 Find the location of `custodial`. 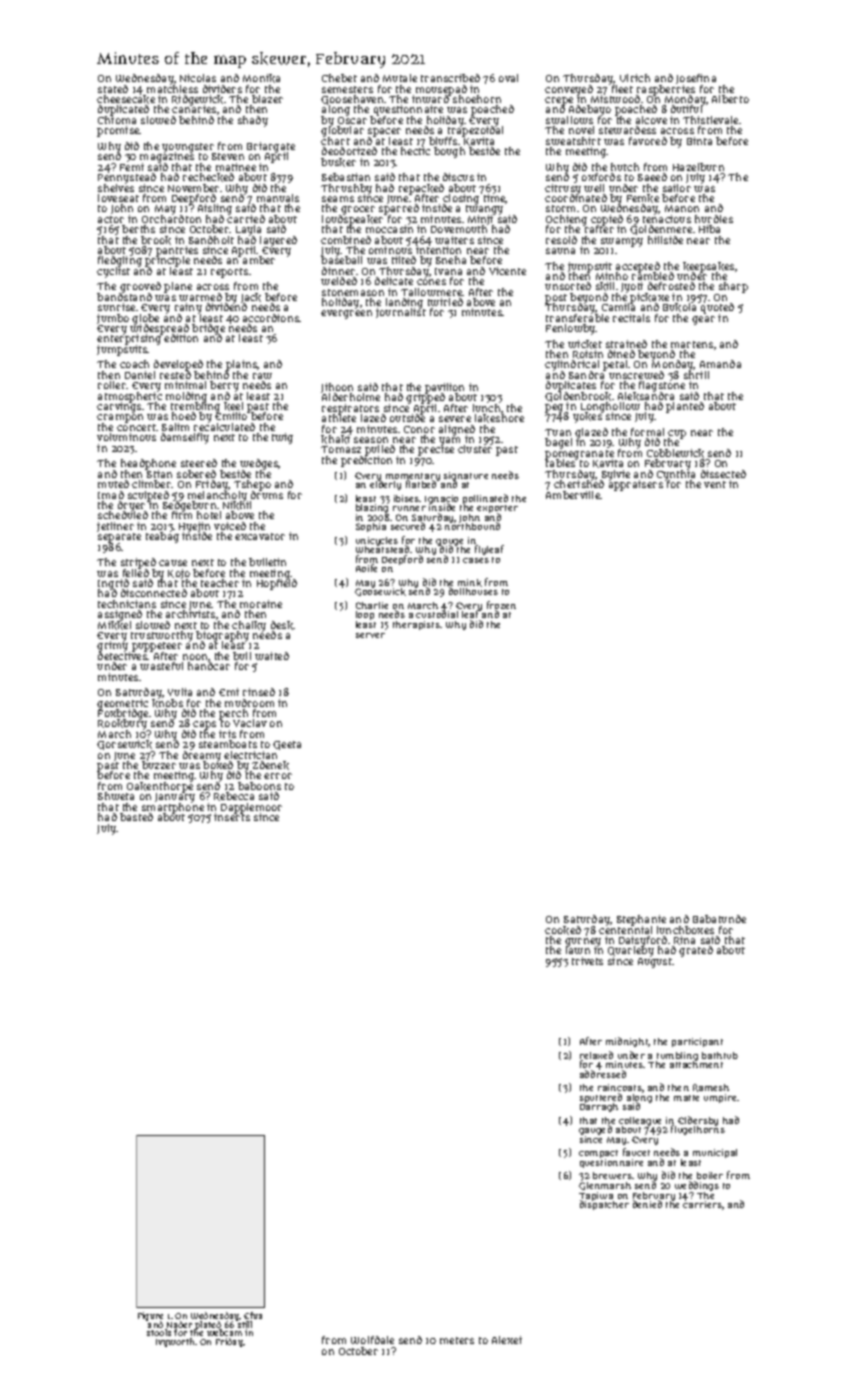

custodial is located at coordinates (437, 614).
